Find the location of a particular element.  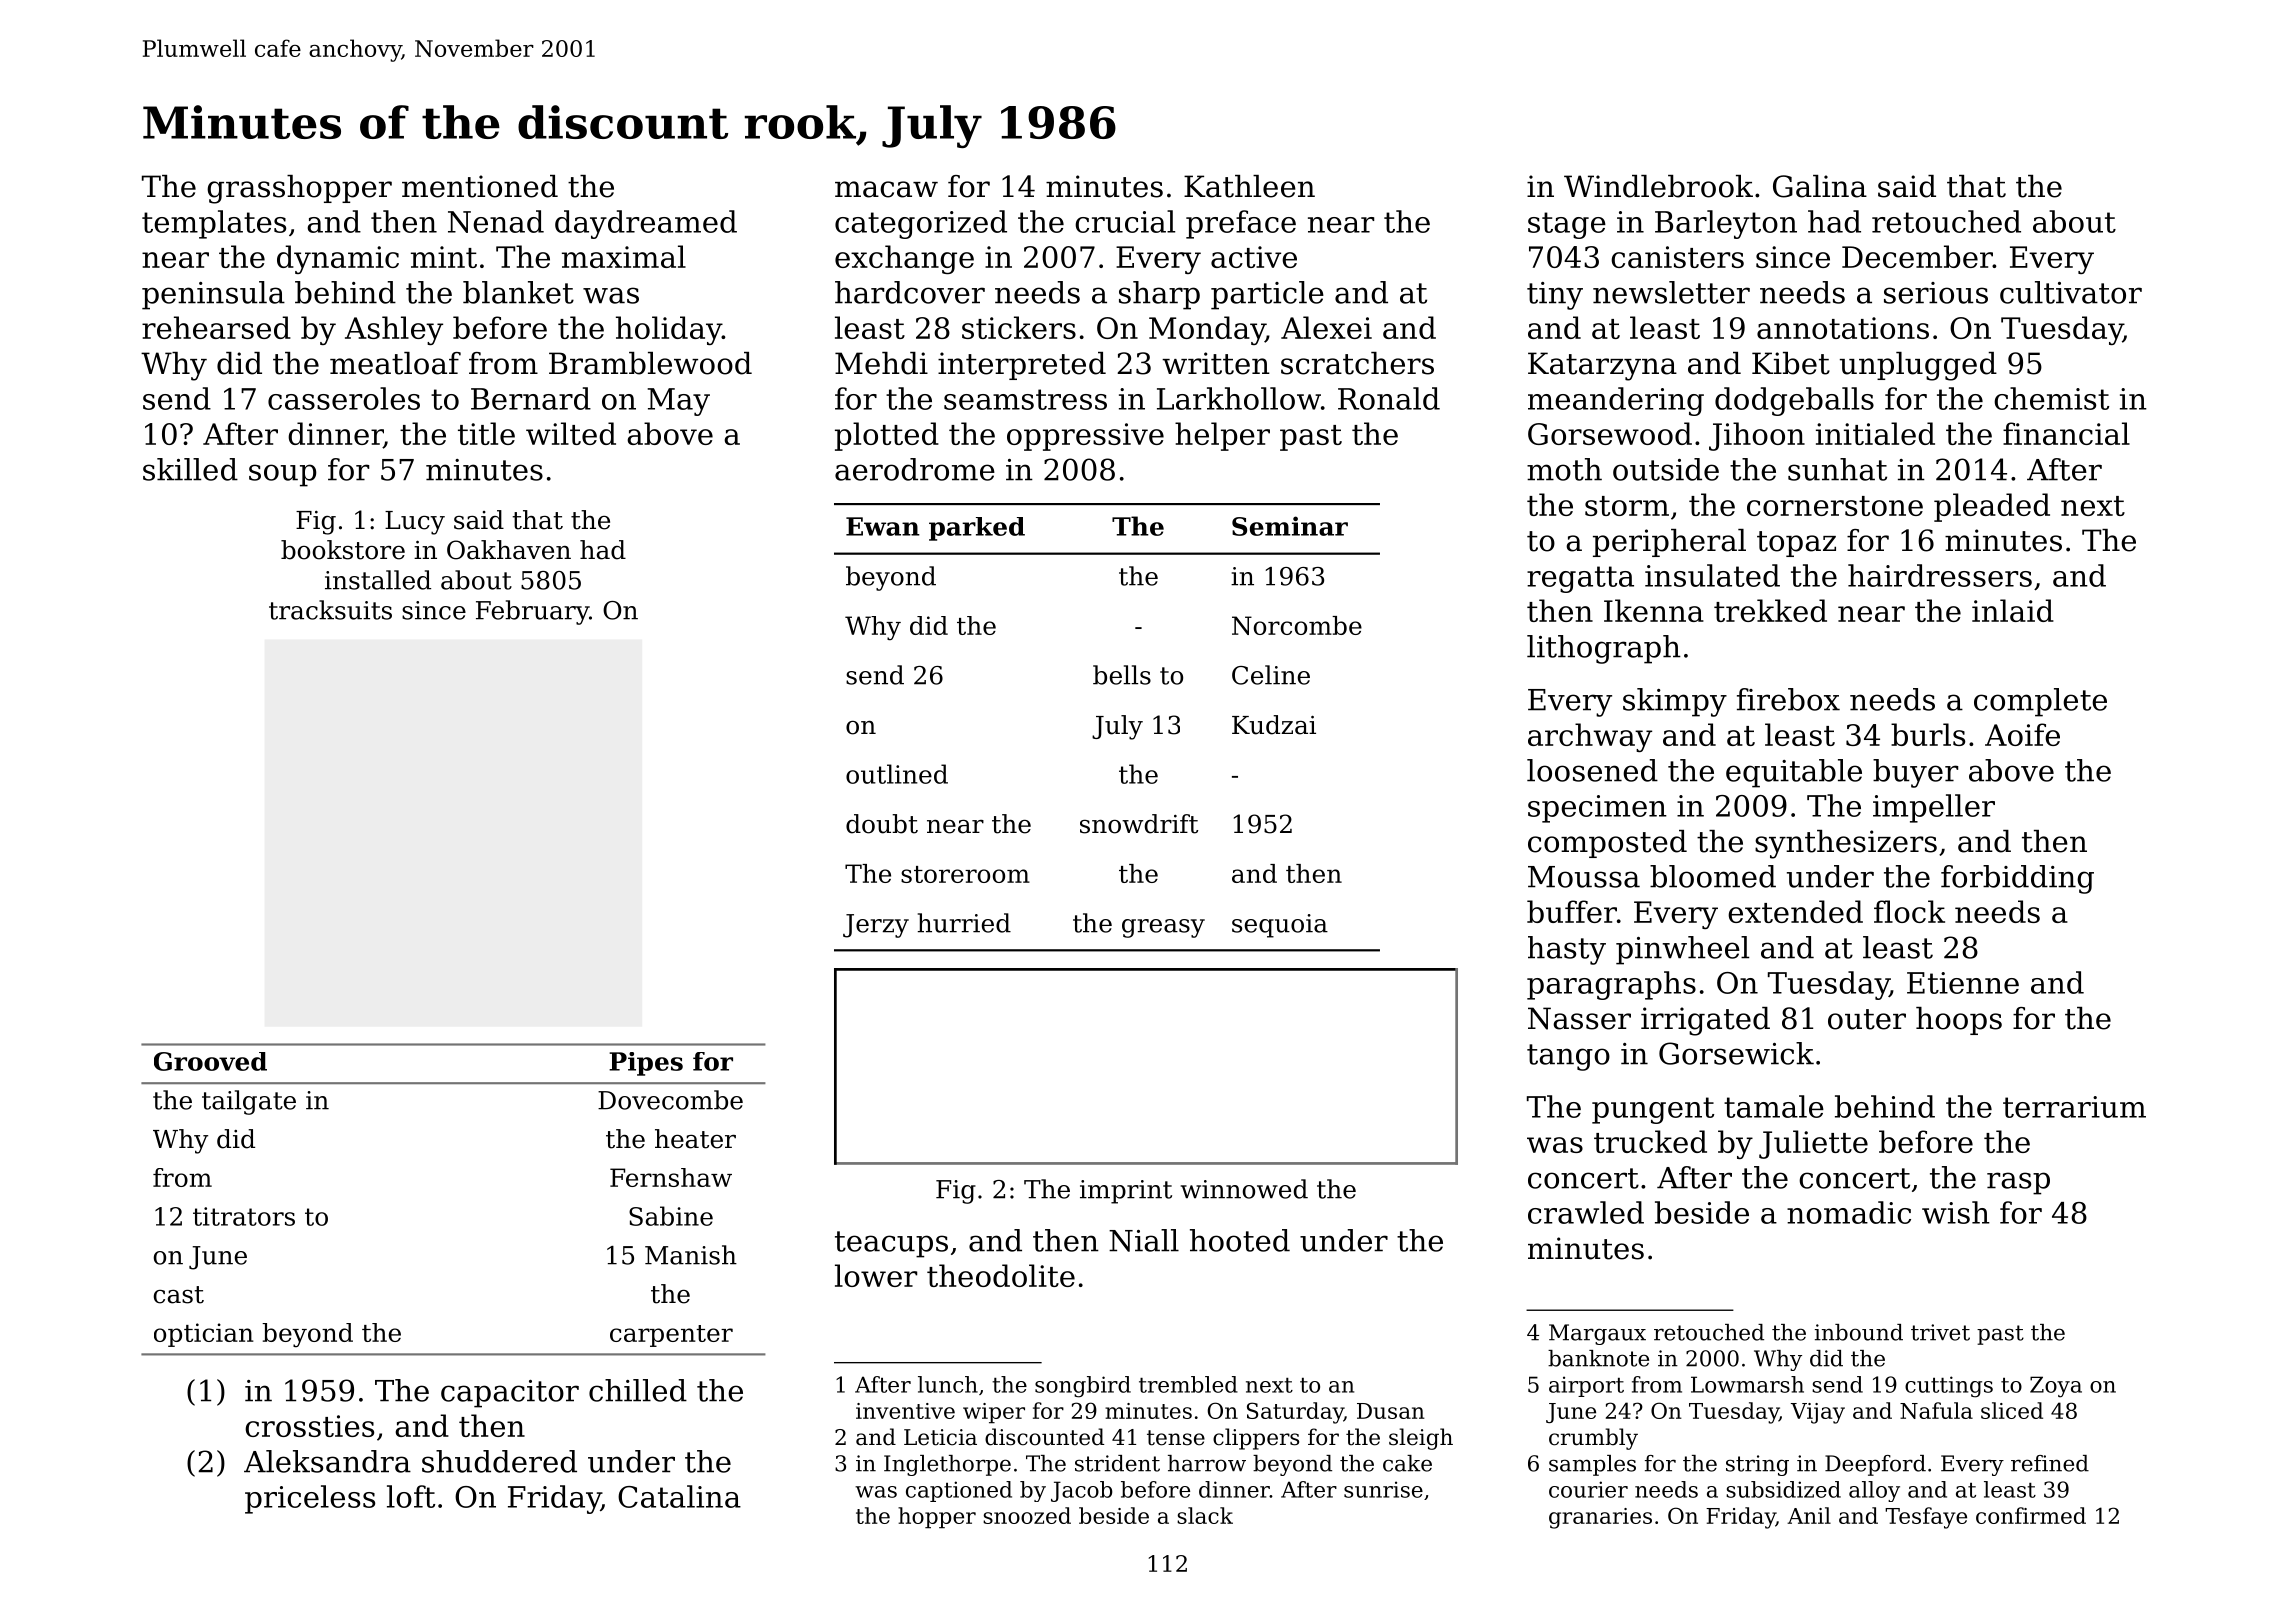

bookstore is located at coordinates (343, 550).
